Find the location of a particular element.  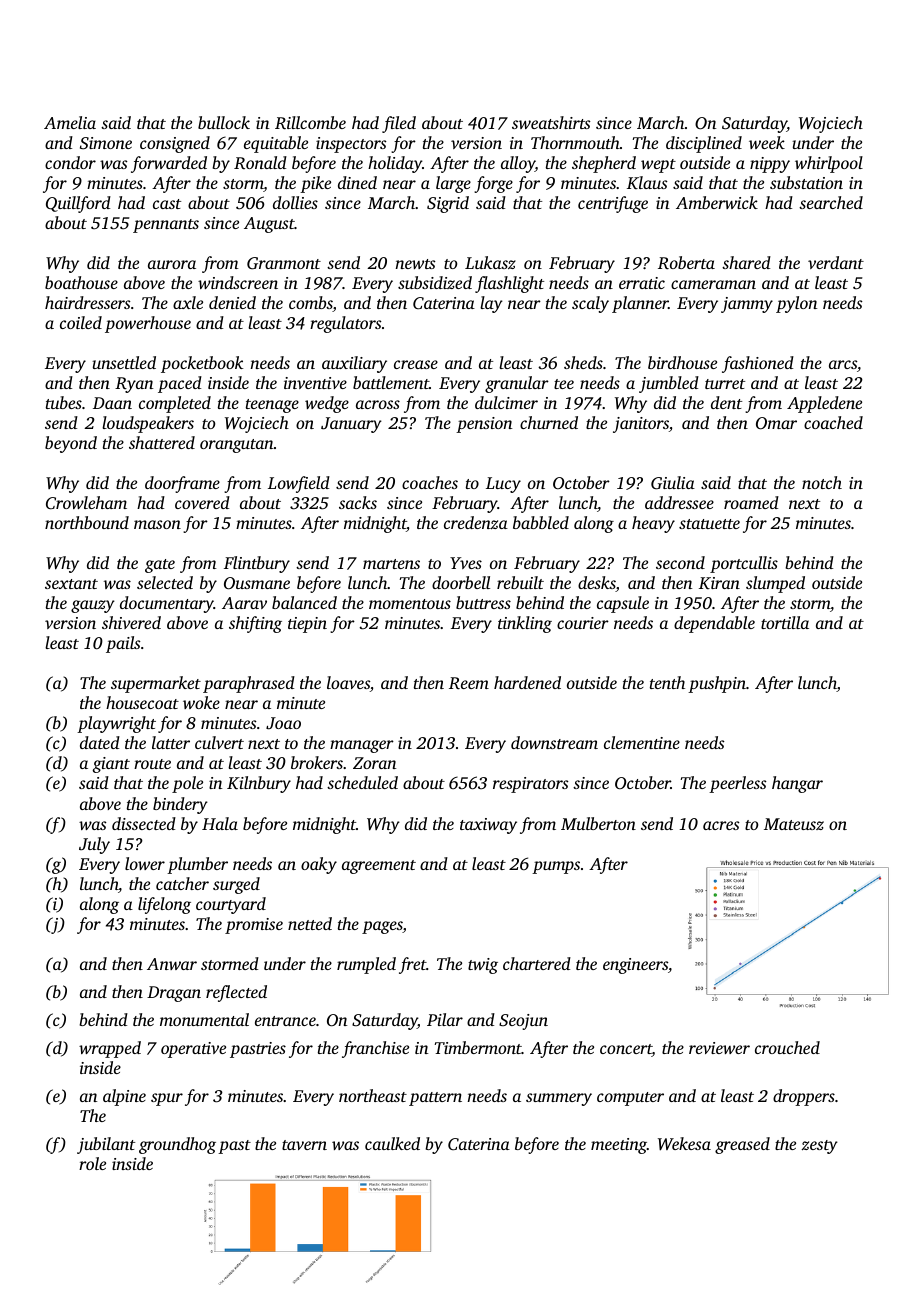

woke is located at coordinates (201, 702).
